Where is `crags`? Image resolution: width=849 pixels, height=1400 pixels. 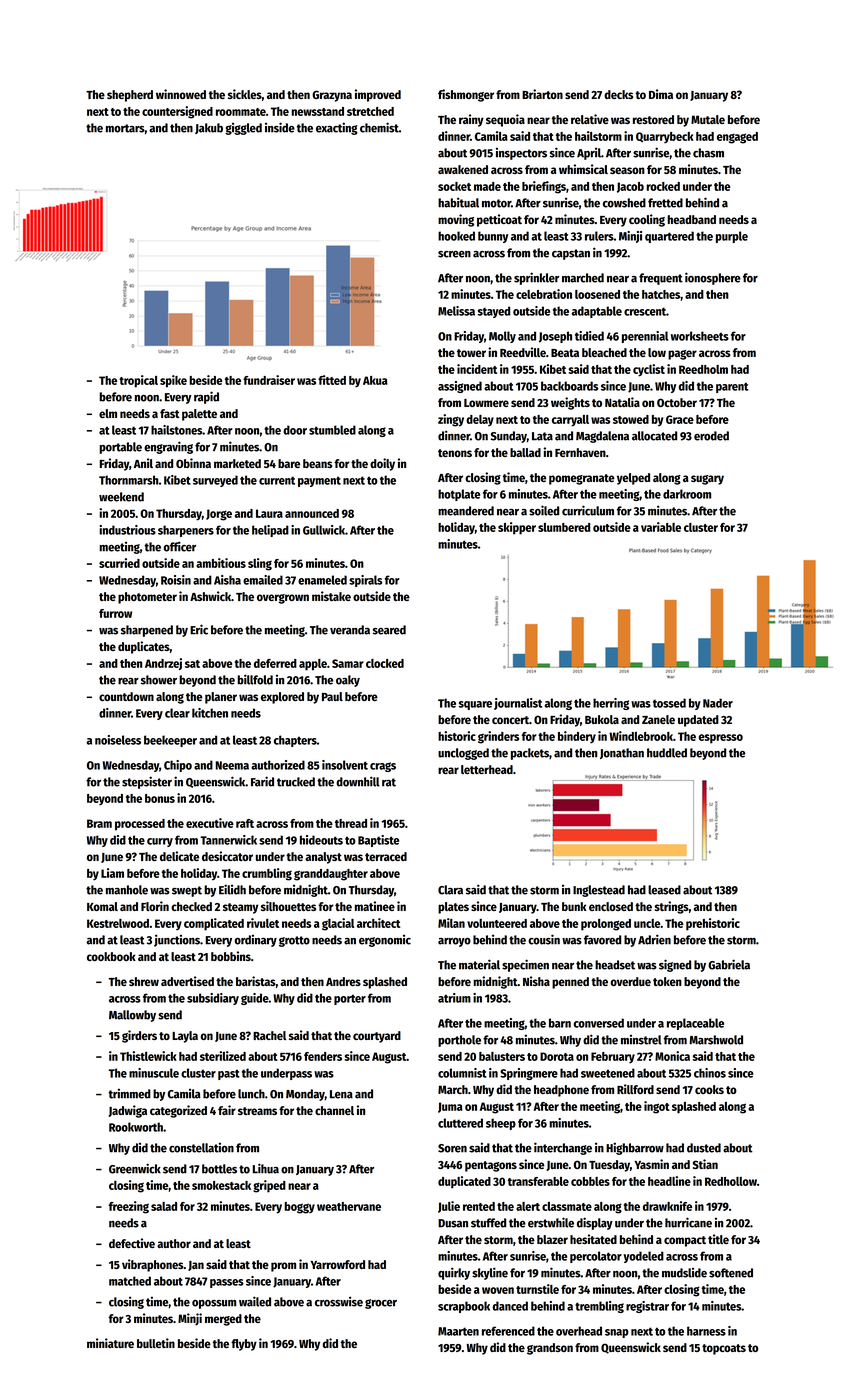
crags is located at coordinates (383, 767).
